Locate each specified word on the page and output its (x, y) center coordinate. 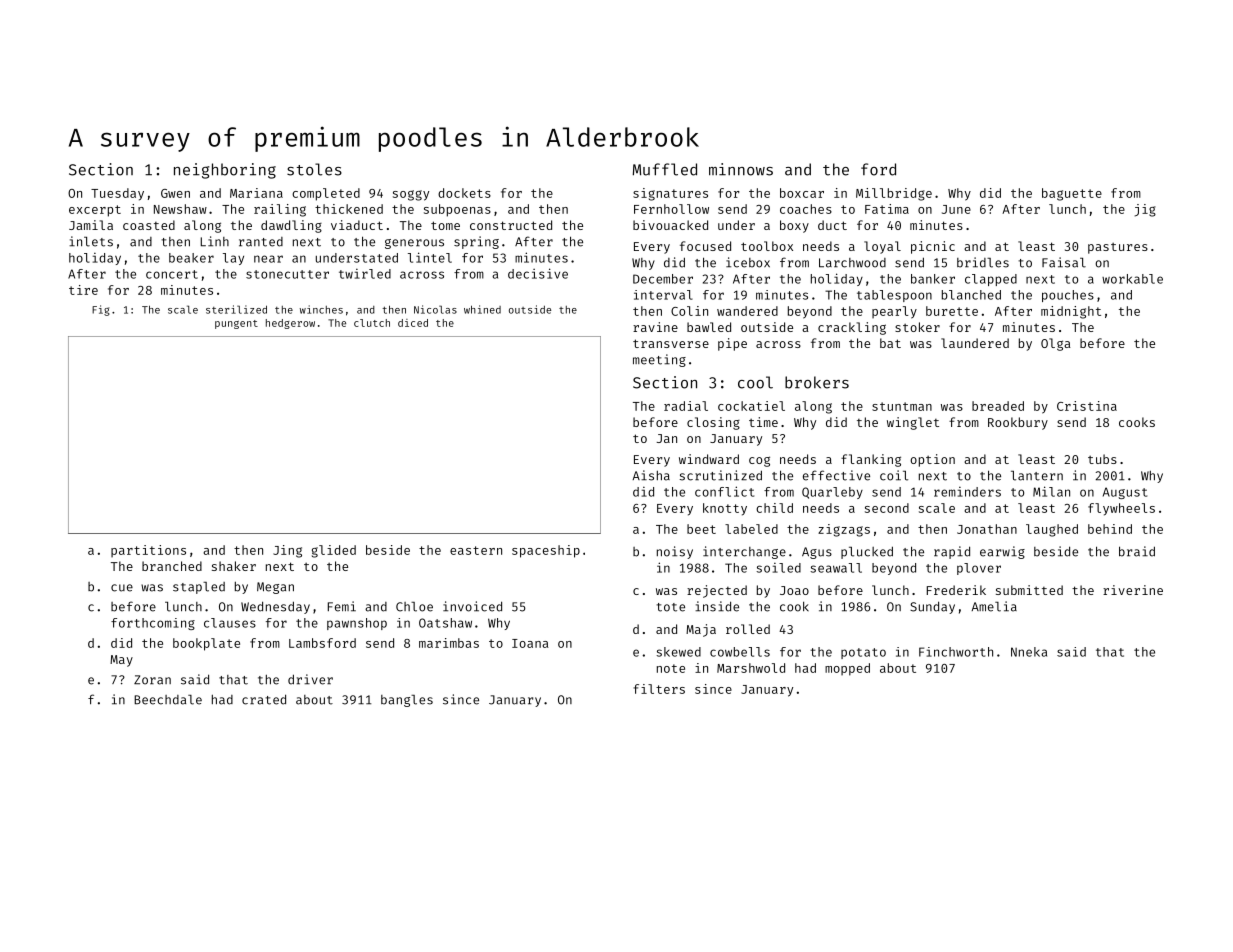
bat (890, 343)
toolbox (767, 246)
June (956, 209)
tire (83, 290)
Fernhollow (671, 209)
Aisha (651, 475)
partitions (148, 551)
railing (280, 210)
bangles (407, 701)
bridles (983, 262)
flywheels (1121, 509)
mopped (847, 669)
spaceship (546, 551)
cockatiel (751, 406)
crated (264, 699)
